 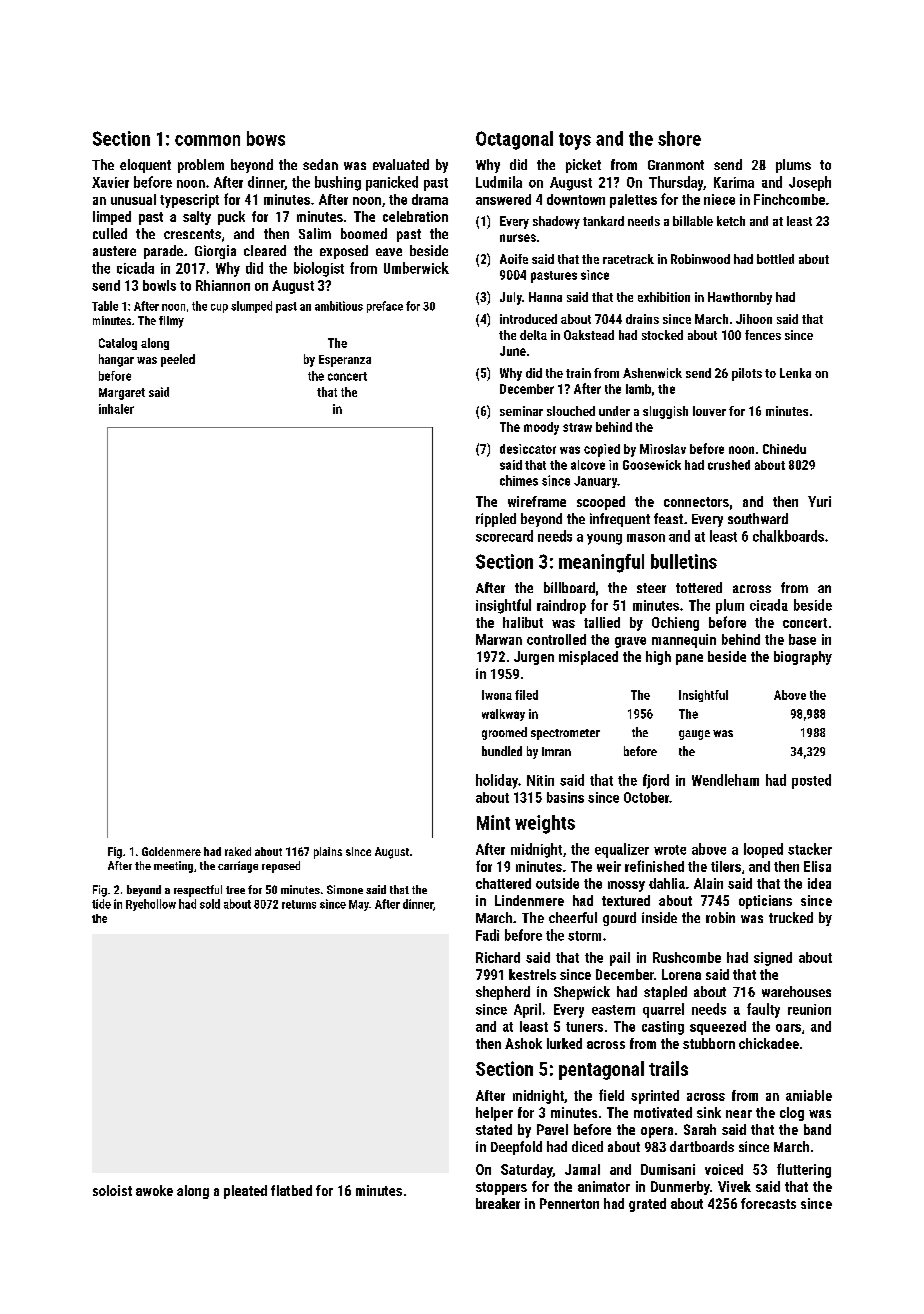 What do you see at coordinates (116, 409) in the screenshot?
I see `inhaler` at bounding box center [116, 409].
